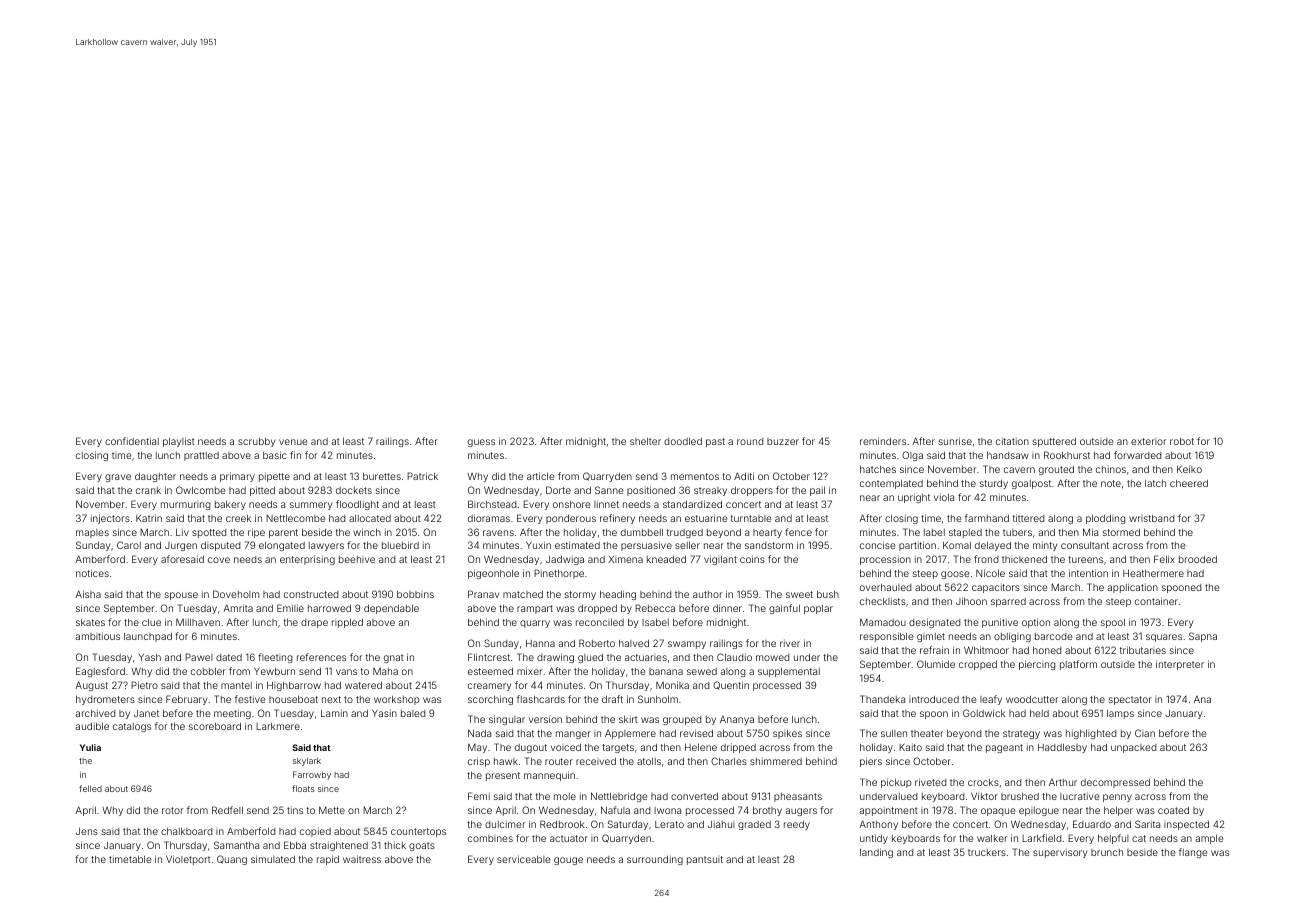 This page has width=1308, height=924. Describe the element at coordinates (784, 609) in the page. I see `gainful` at that location.
